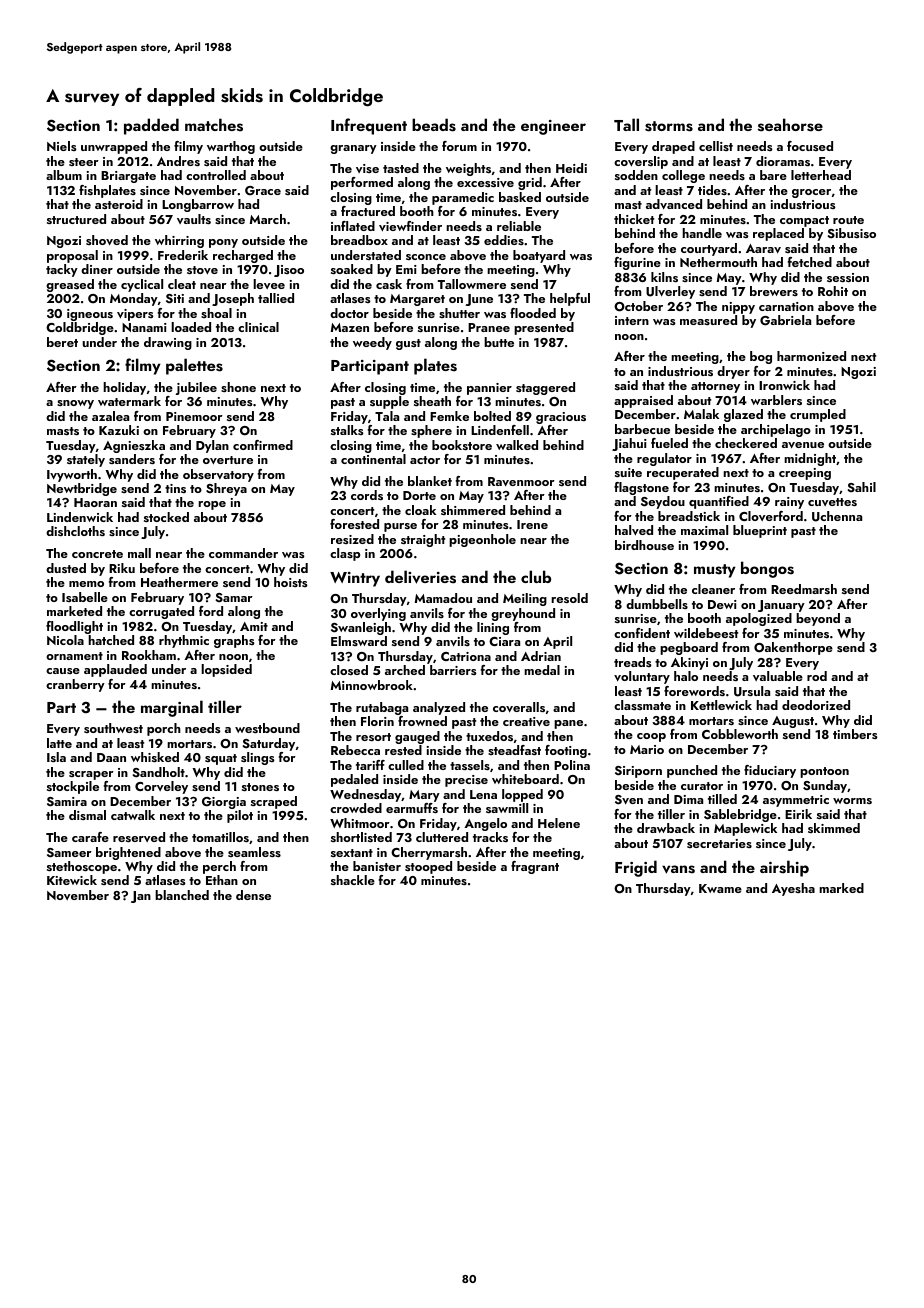 The image size is (924, 1308). Describe the element at coordinates (817, 676) in the screenshot. I see `rod` at that location.
